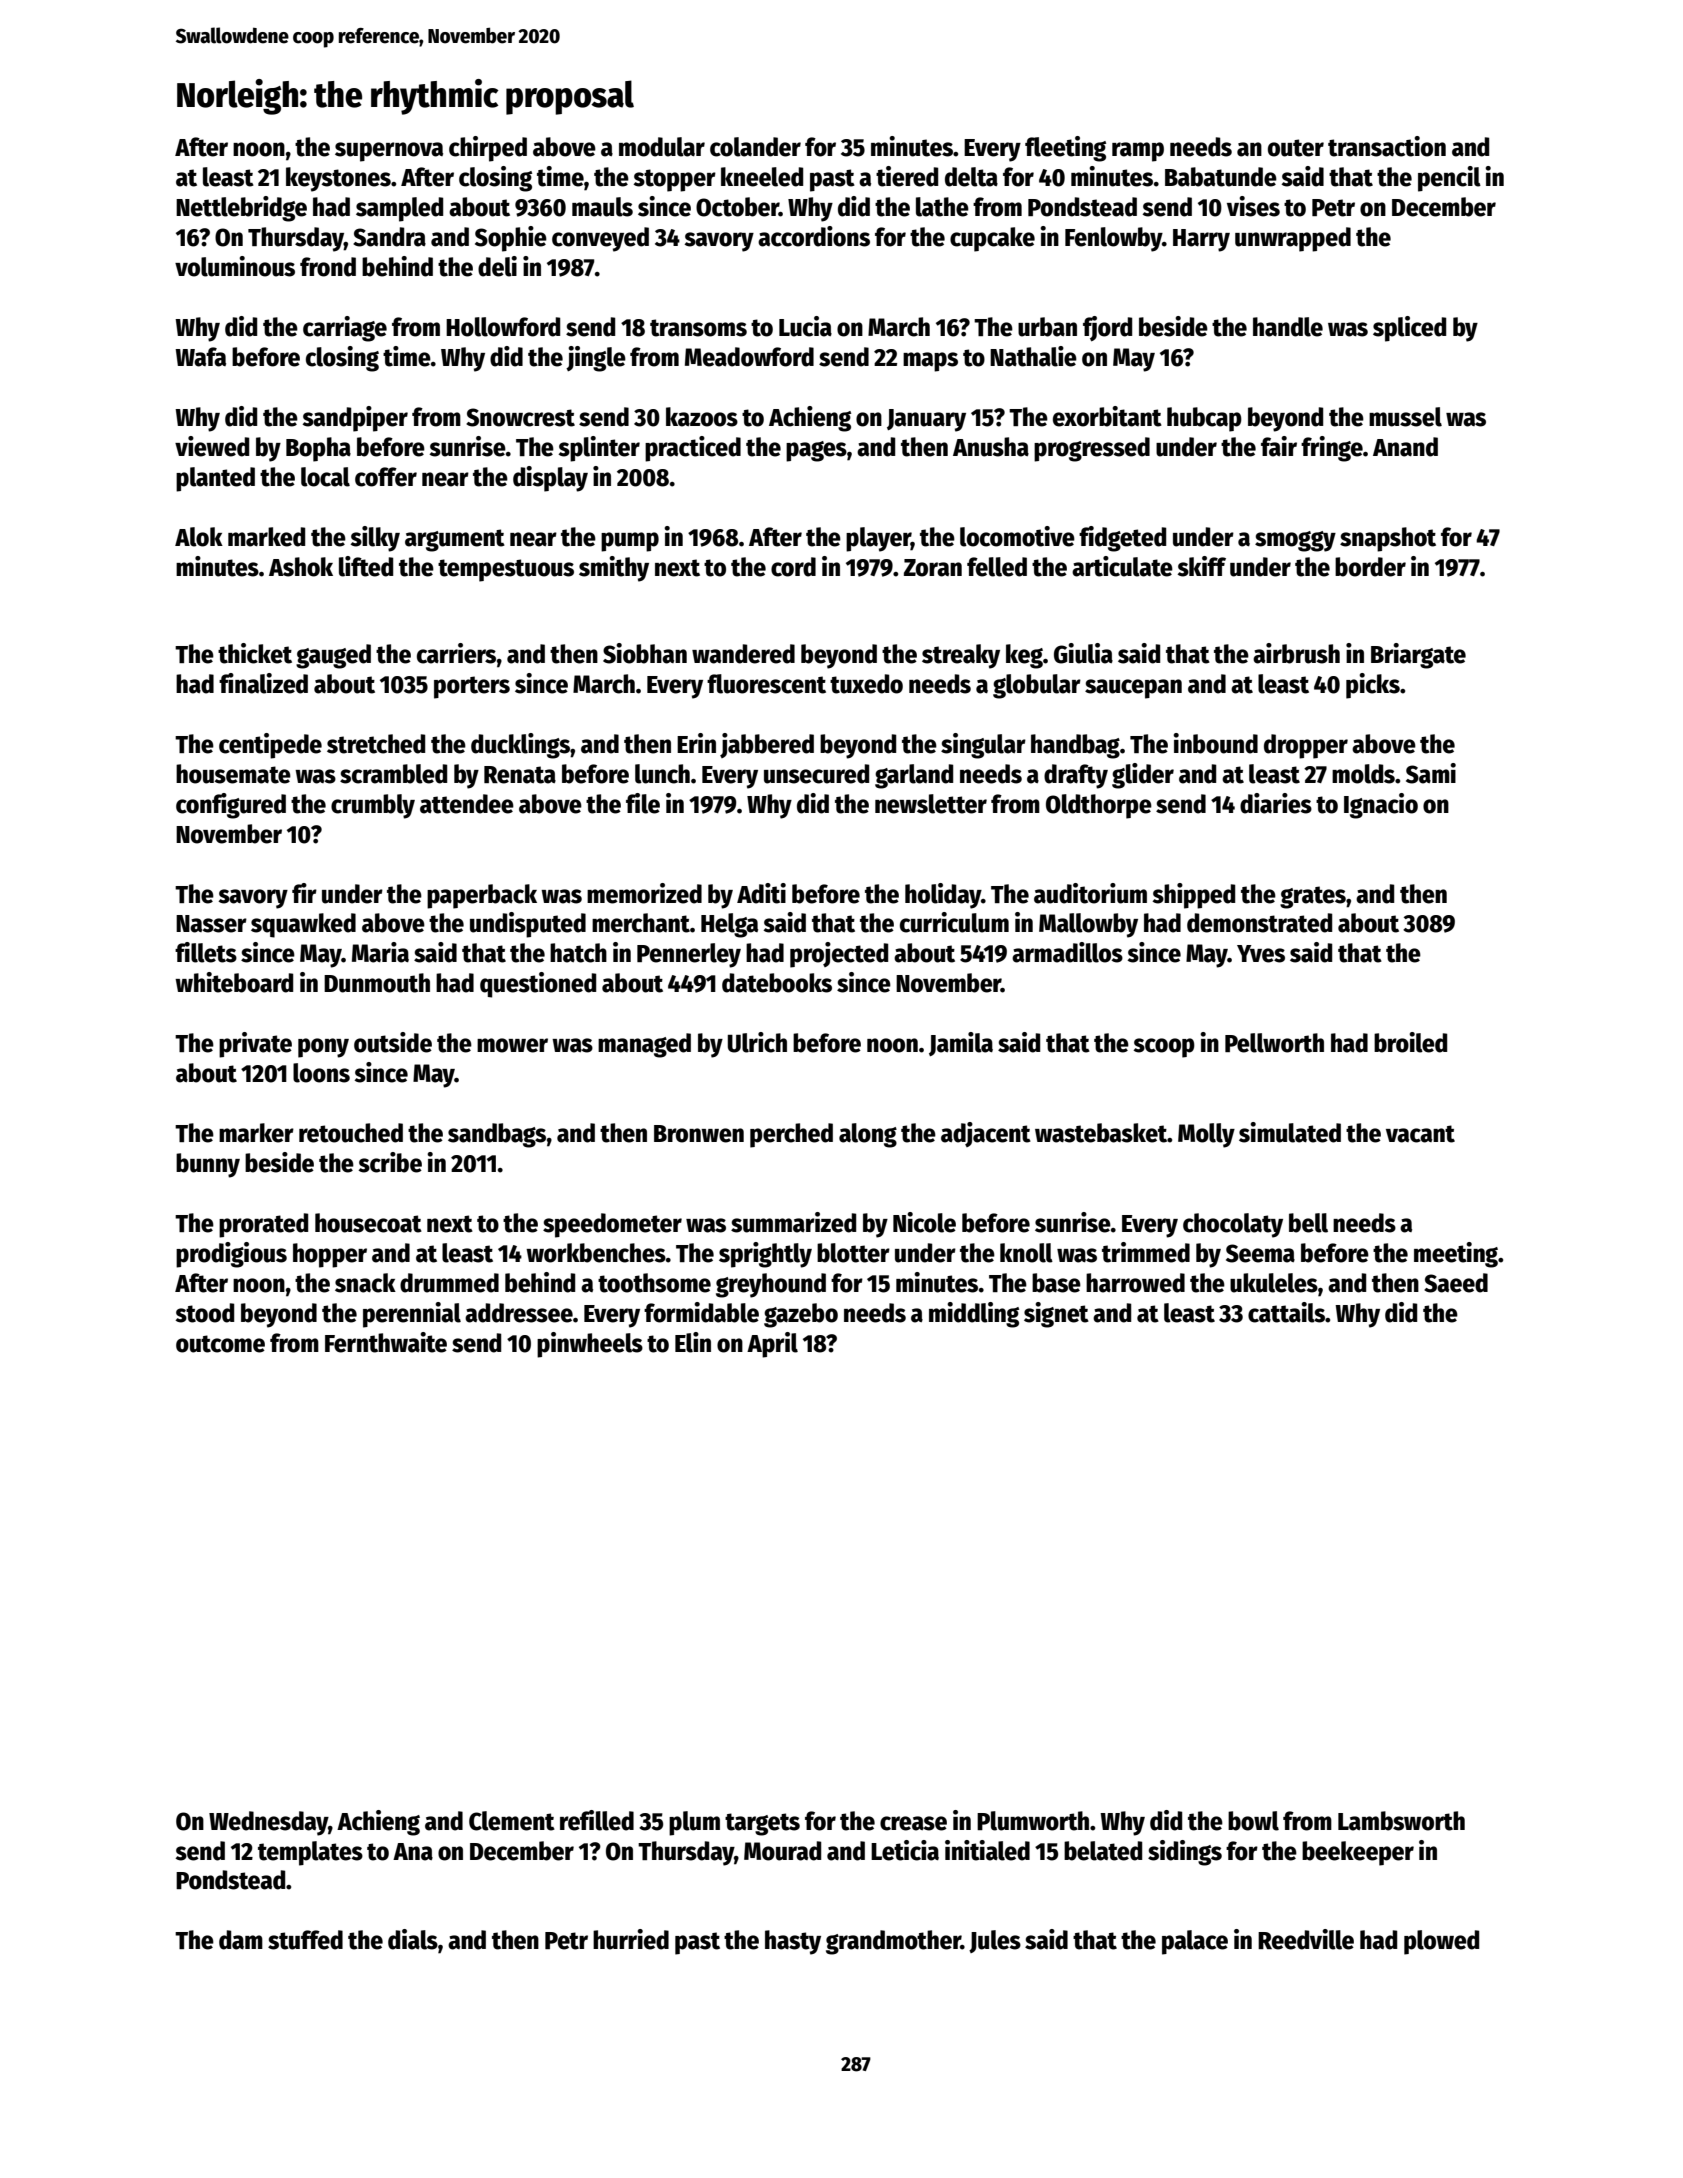  What do you see at coordinates (233, 774) in the document?
I see `housemate` at bounding box center [233, 774].
